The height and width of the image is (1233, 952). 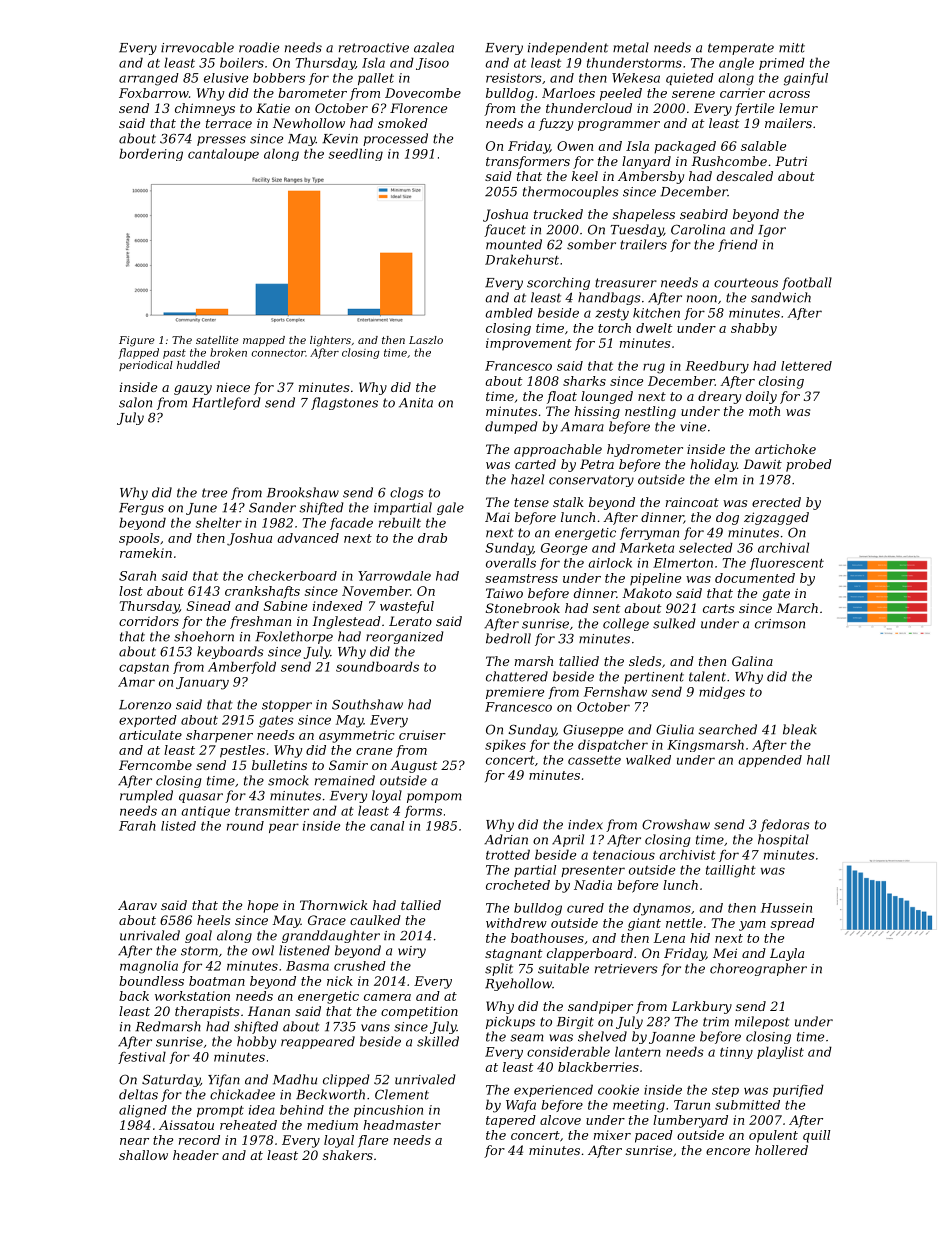 What do you see at coordinates (242, 62) in the image?
I see `boilers` at bounding box center [242, 62].
